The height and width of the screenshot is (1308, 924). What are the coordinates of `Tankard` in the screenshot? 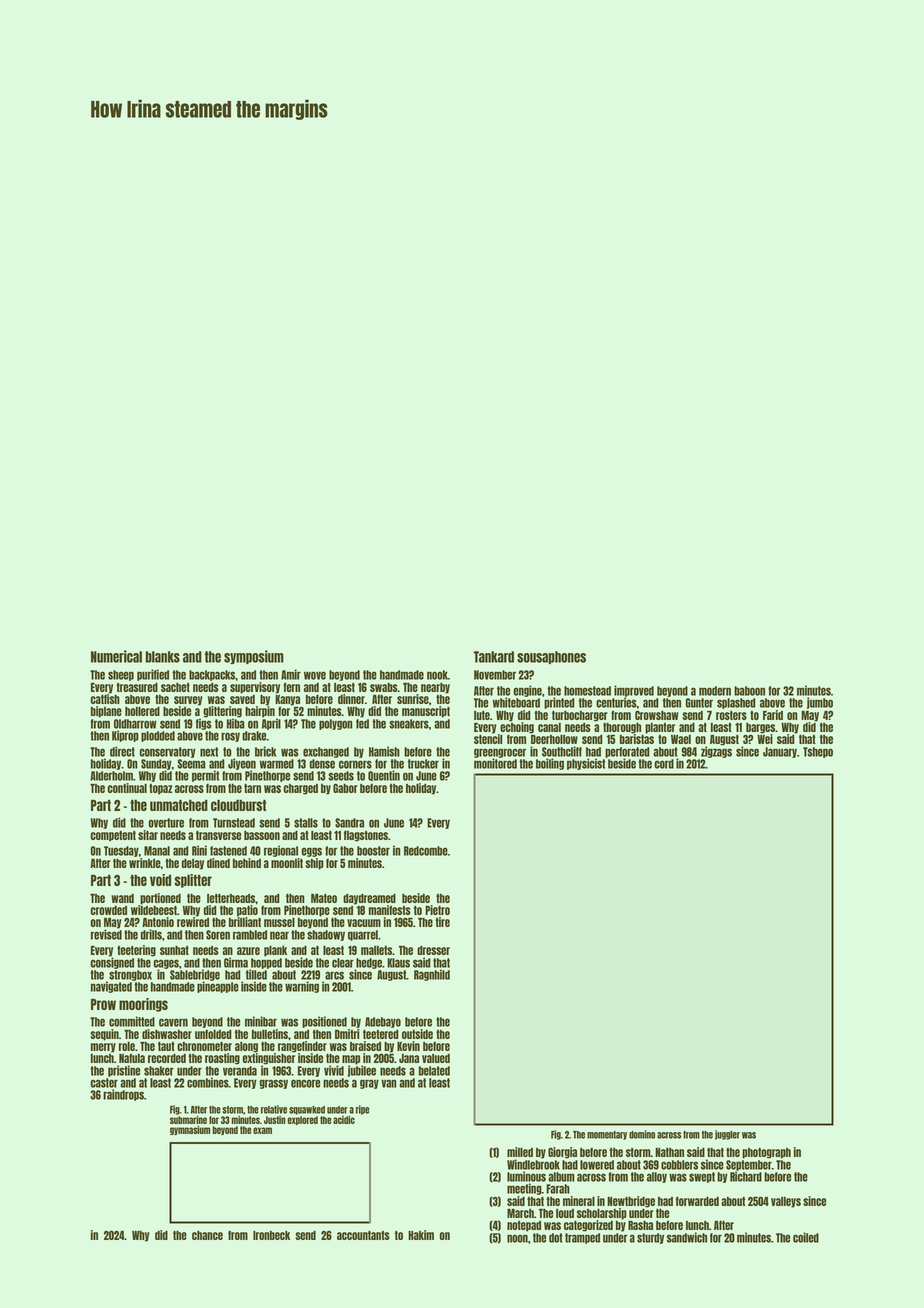 It's located at (494, 657).
